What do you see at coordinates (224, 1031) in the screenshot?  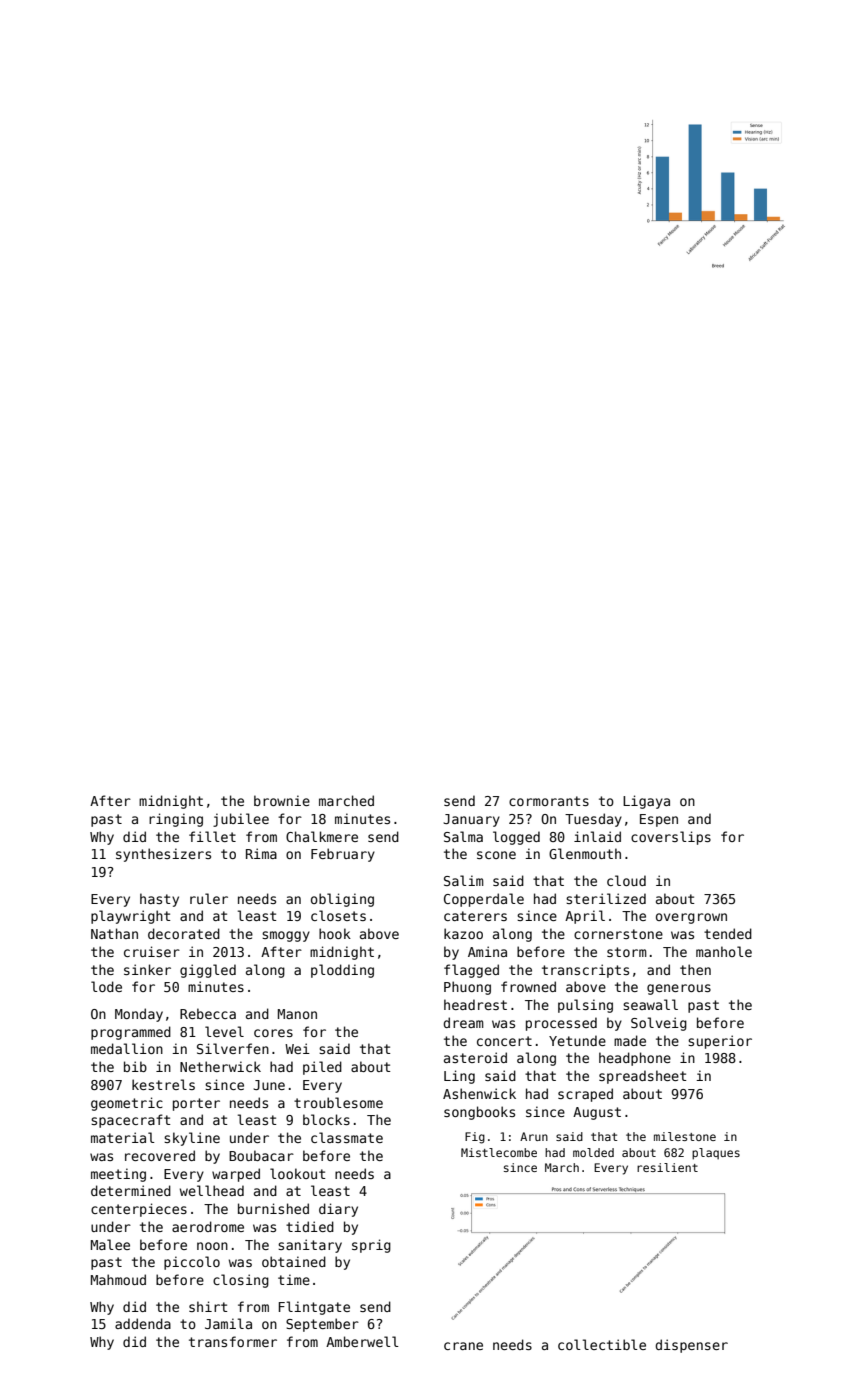 I see `level` at bounding box center [224, 1031].
